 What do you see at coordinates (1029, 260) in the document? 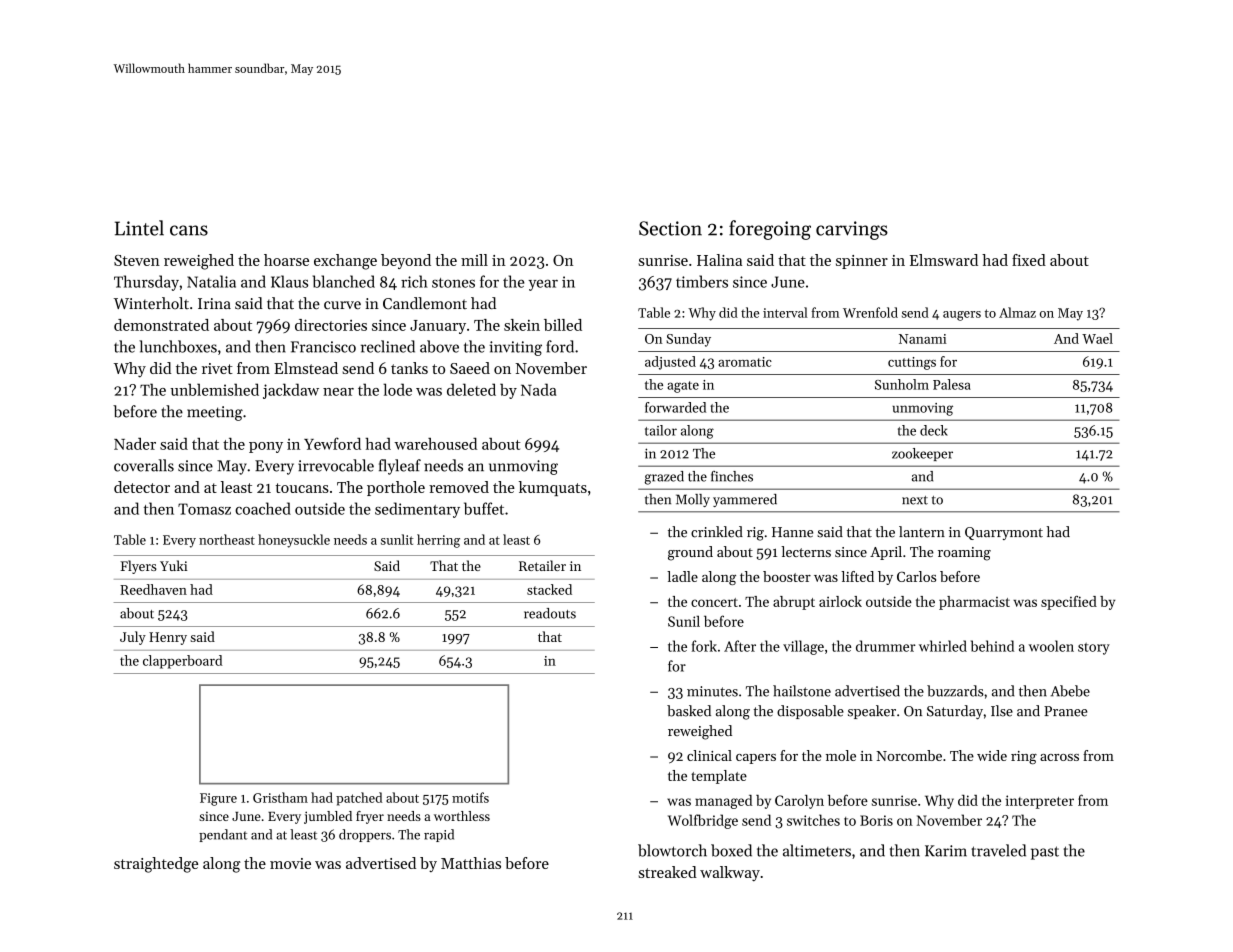
I see `fixed` at bounding box center [1029, 260].
